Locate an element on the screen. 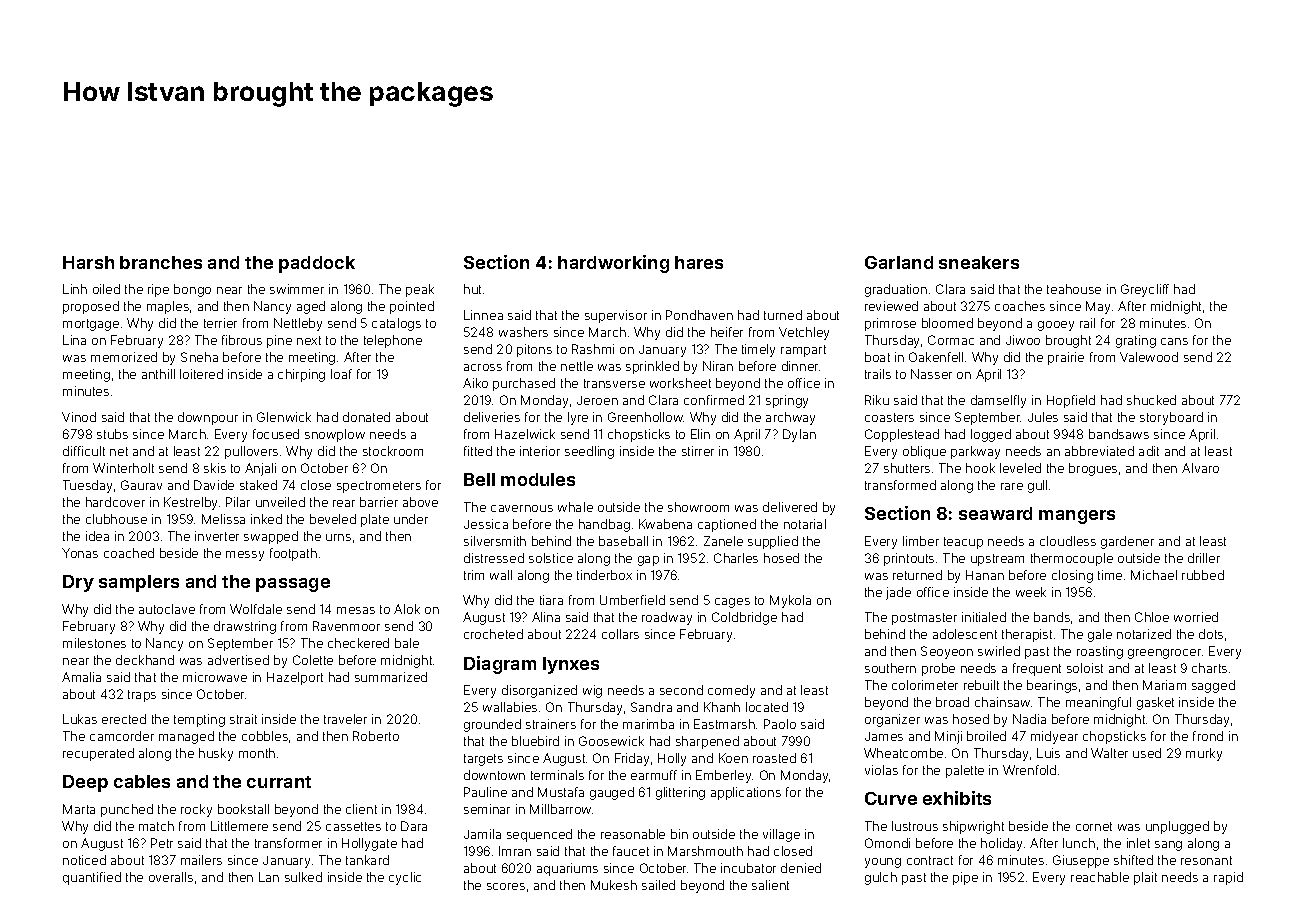 The height and width of the screenshot is (924, 1308). resonant is located at coordinates (1206, 860).
